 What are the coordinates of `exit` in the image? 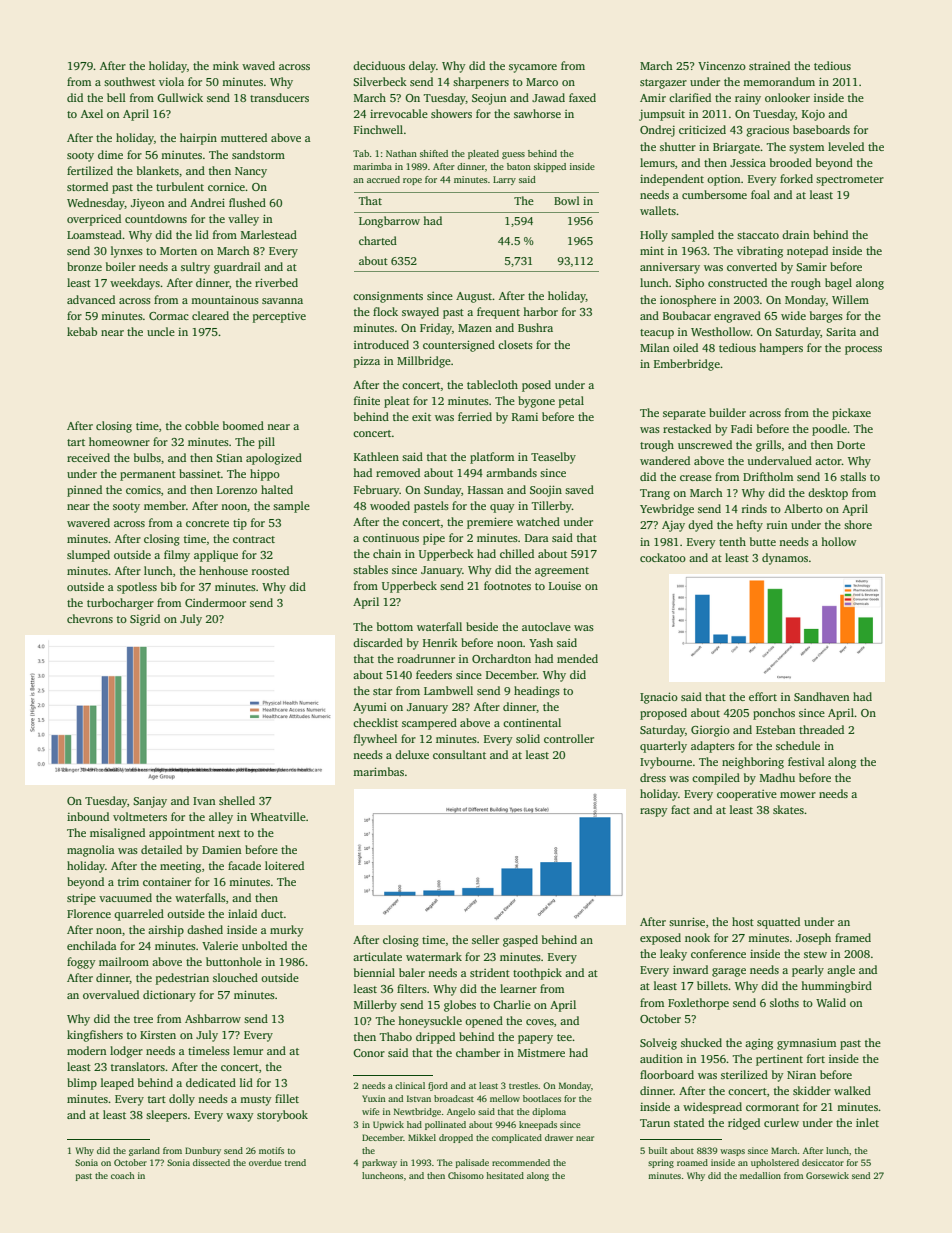 It's located at (421, 416).
